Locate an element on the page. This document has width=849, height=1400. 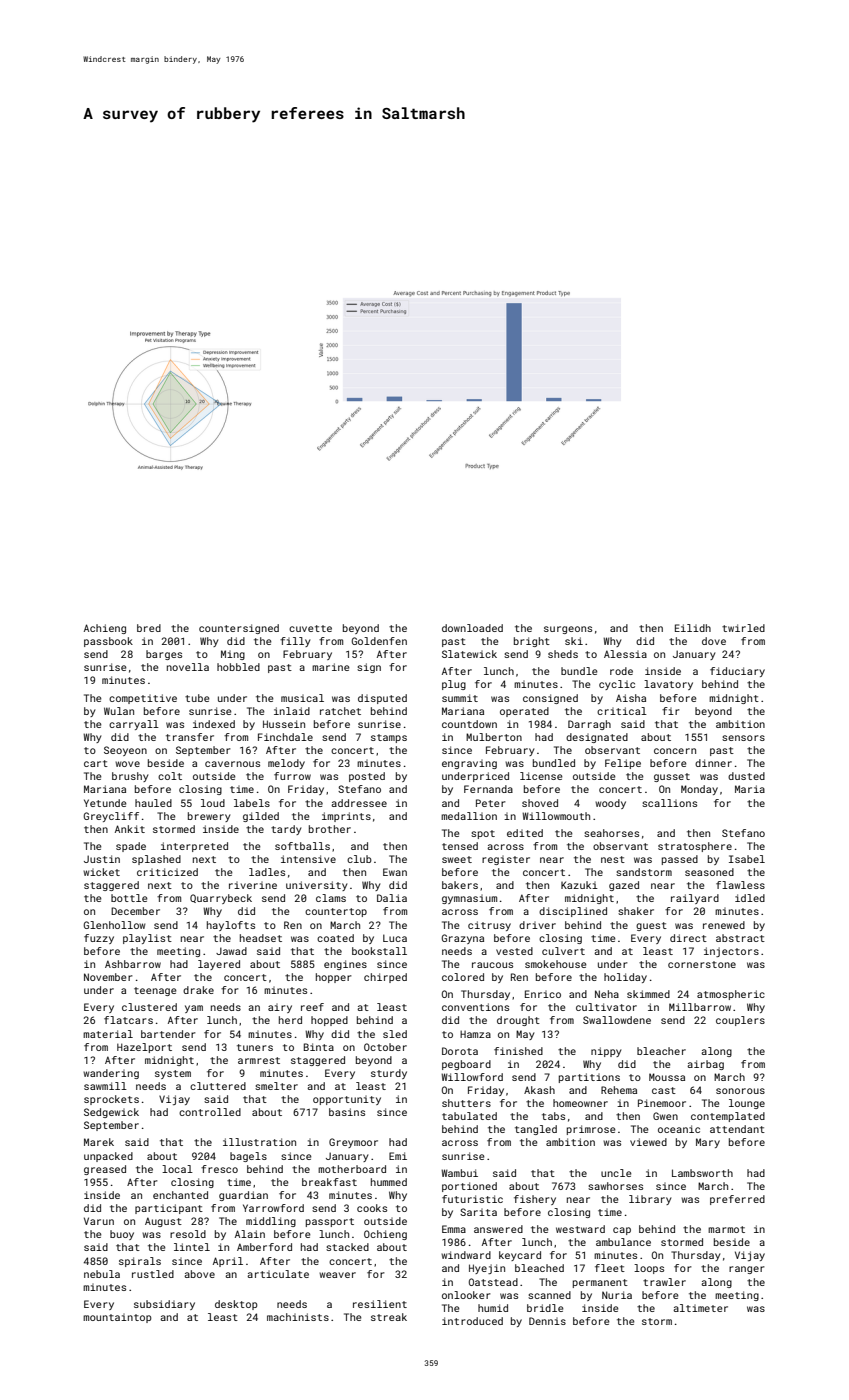
bagels is located at coordinates (248, 1157).
